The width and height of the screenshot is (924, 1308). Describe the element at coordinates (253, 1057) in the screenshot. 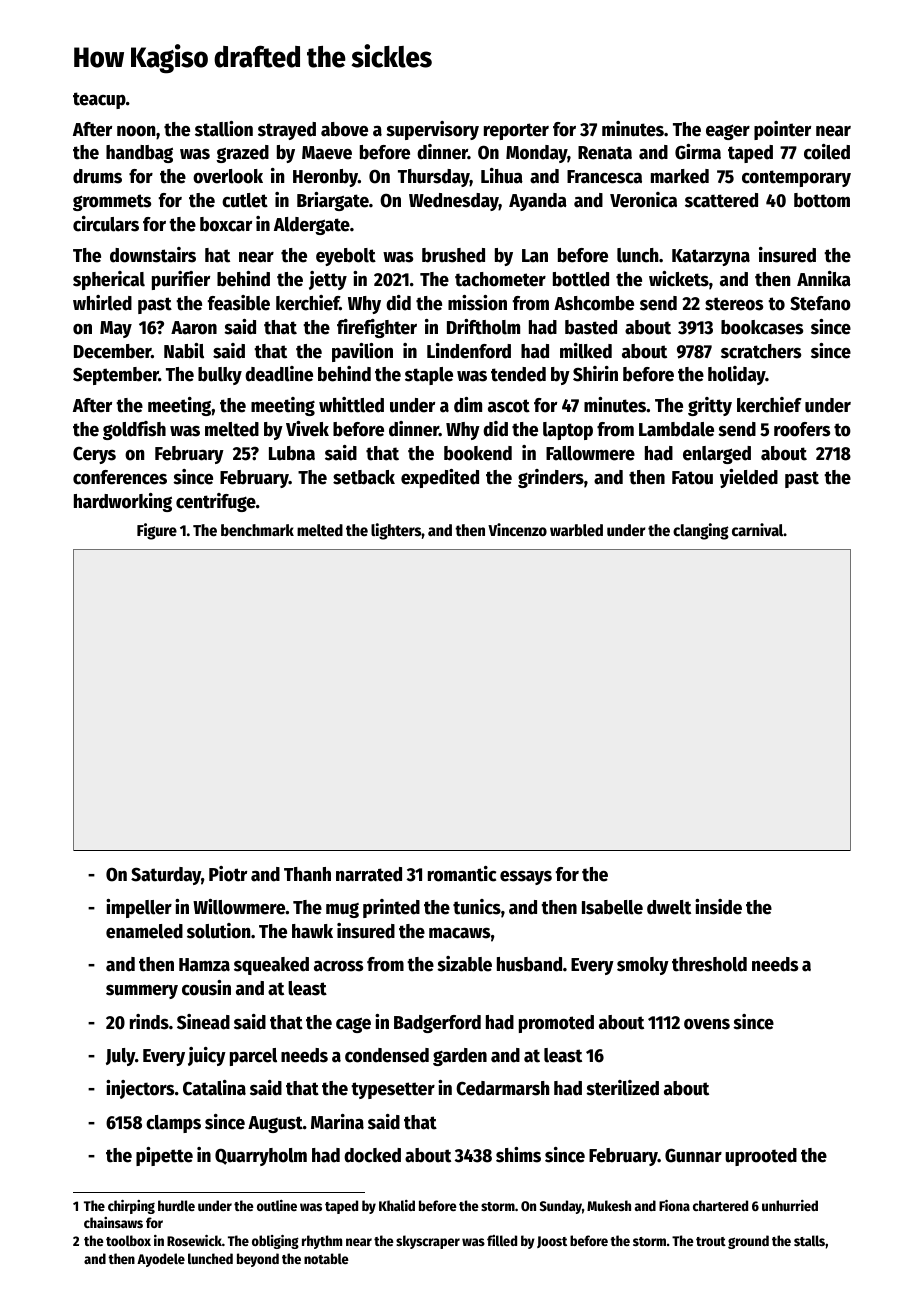

I see `parcel` at that location.
